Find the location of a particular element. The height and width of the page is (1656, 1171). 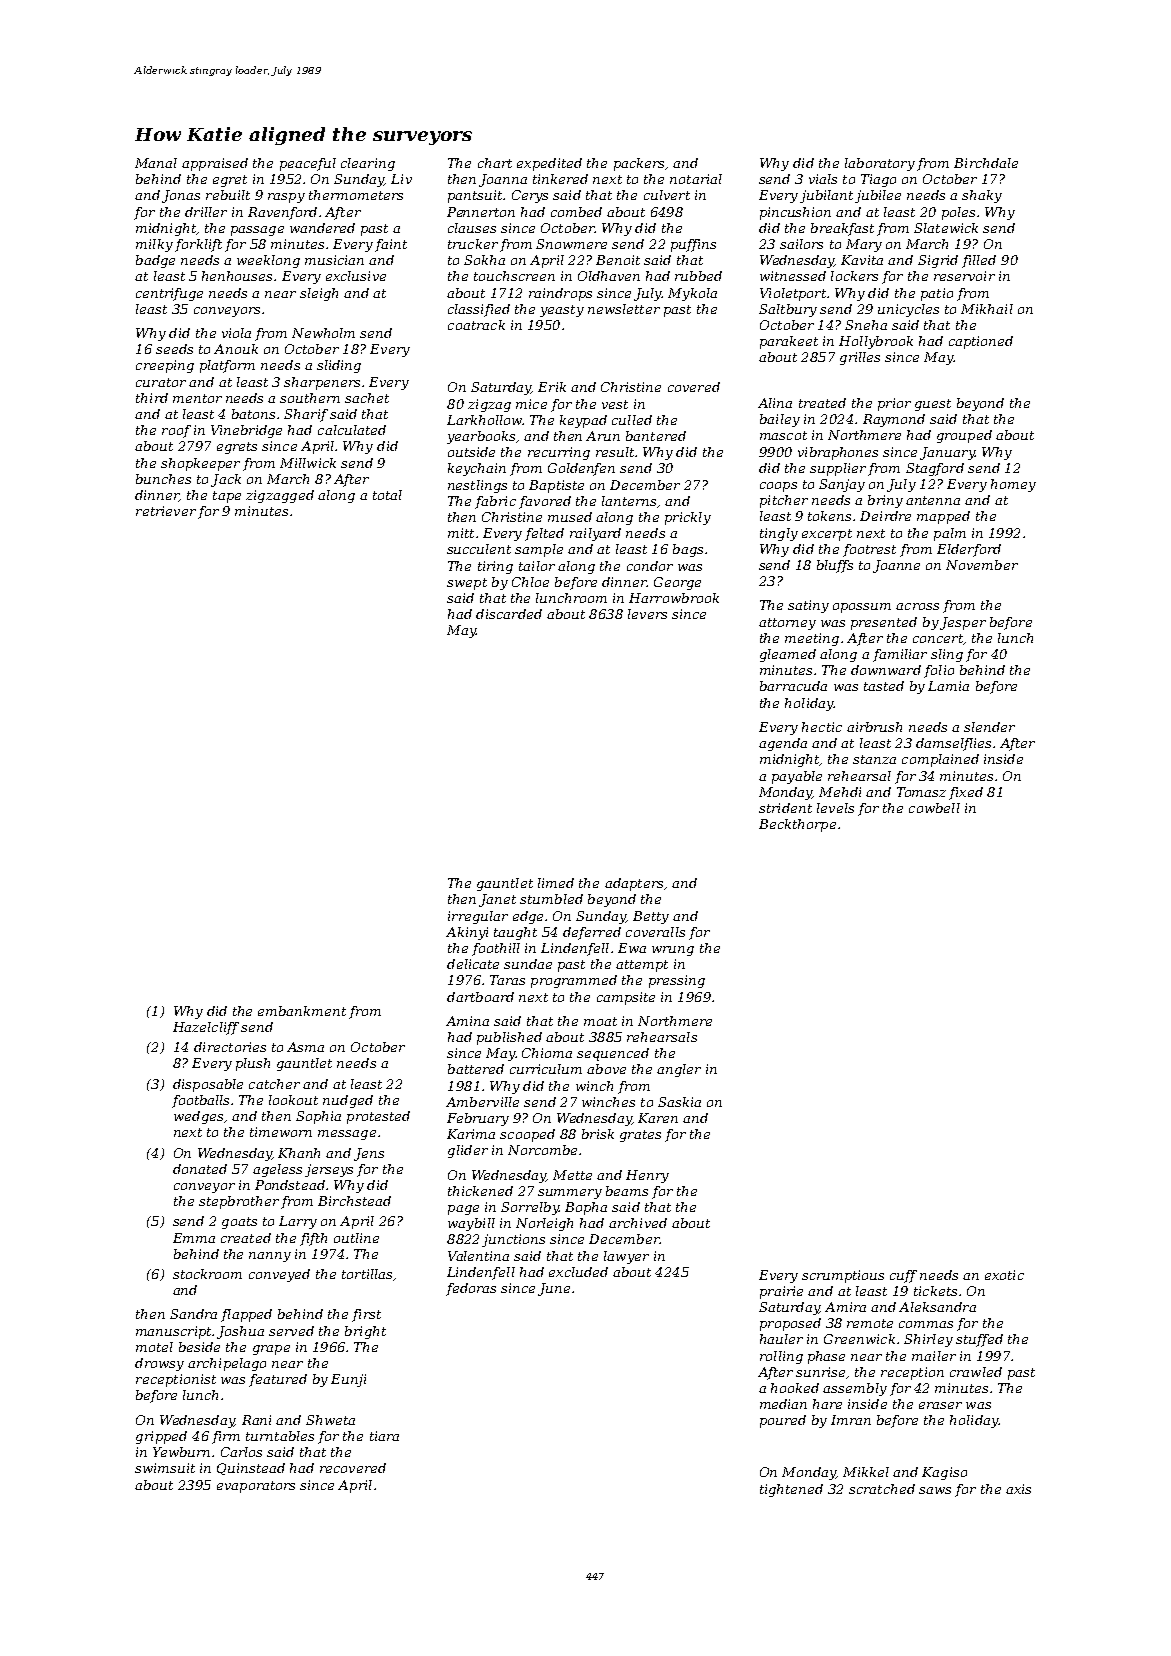

appraised is located at coordinates (215, 164).
